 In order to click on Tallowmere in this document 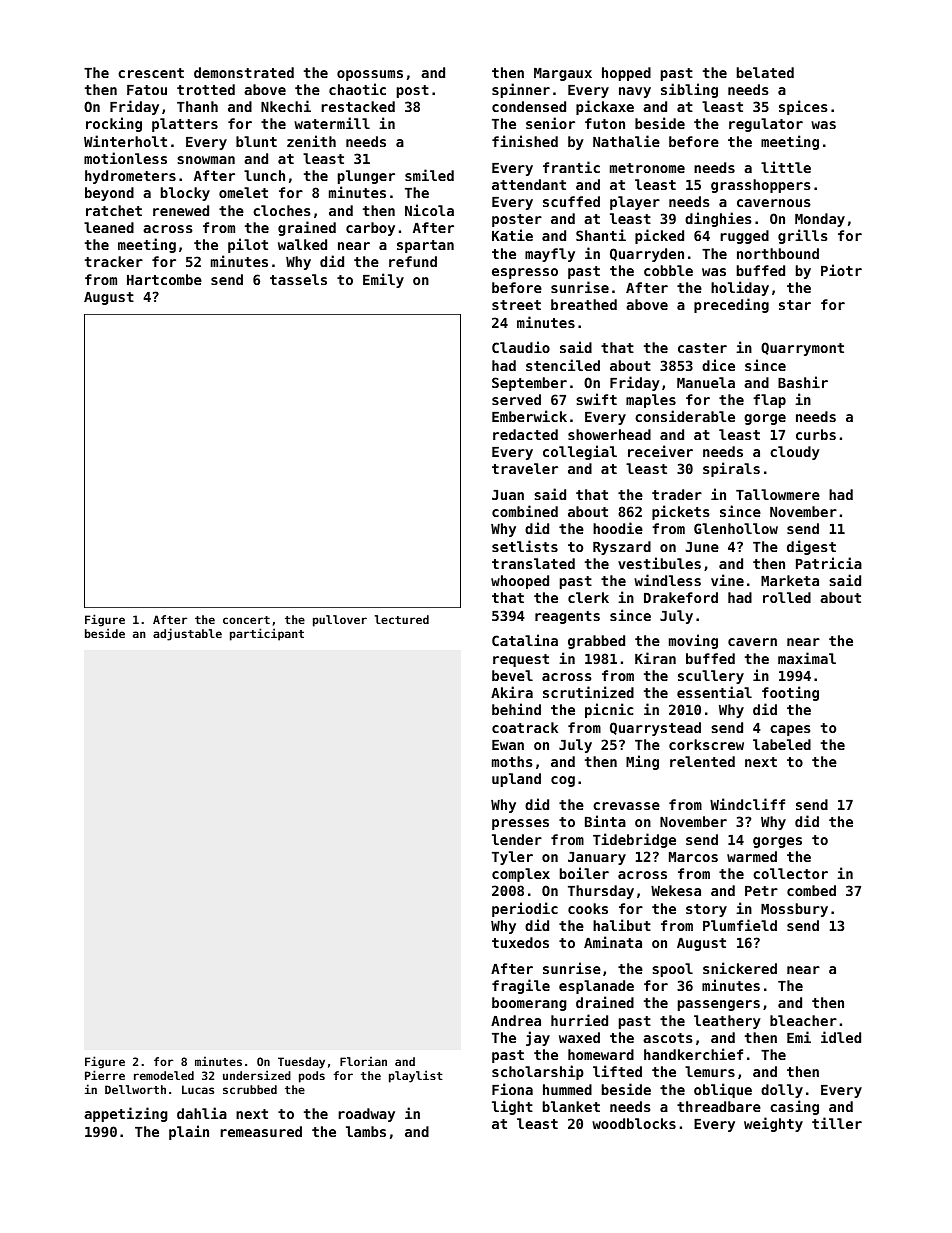, I will do `click(778, 494)`.
